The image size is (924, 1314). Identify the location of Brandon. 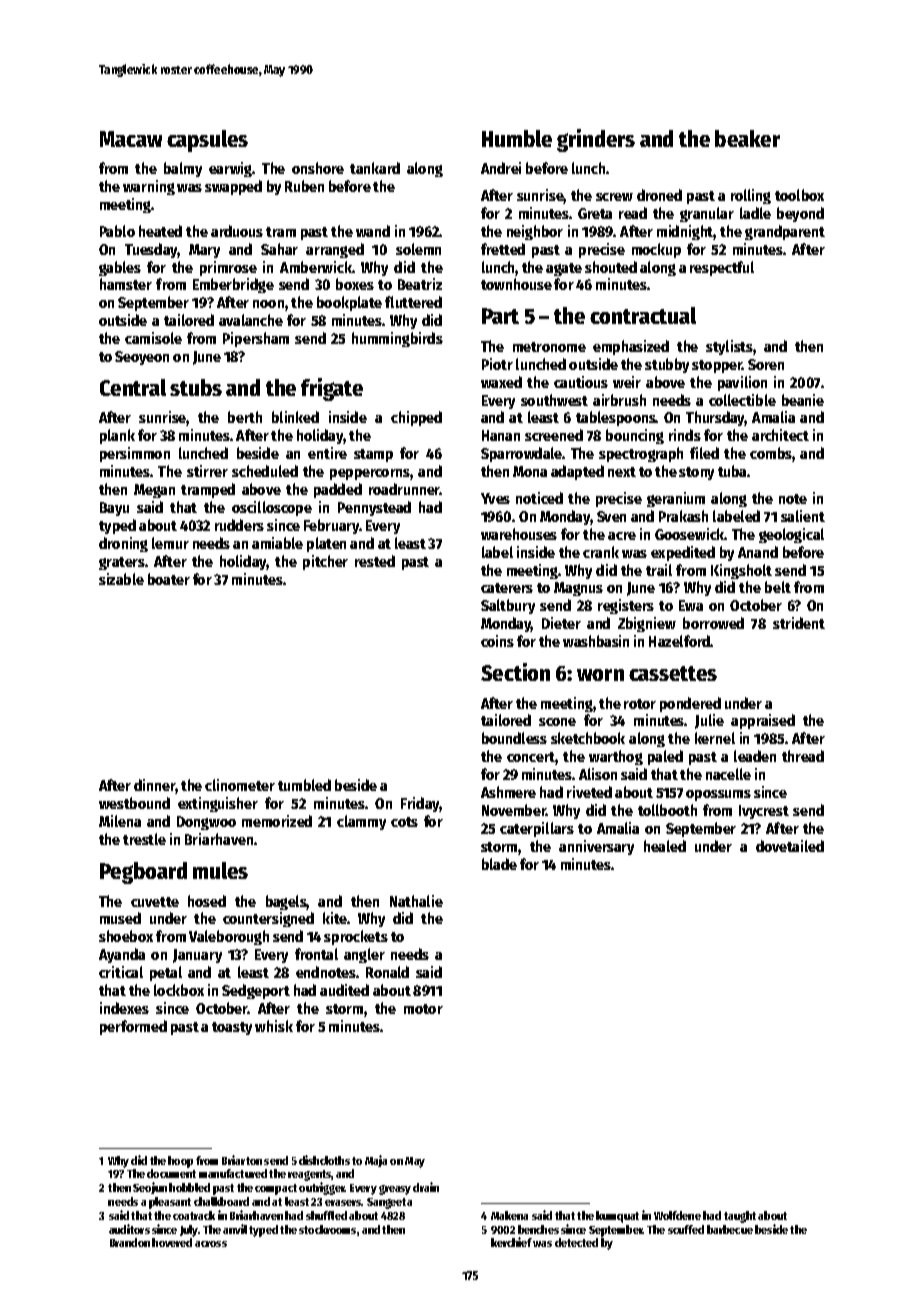
(130, 1242).
